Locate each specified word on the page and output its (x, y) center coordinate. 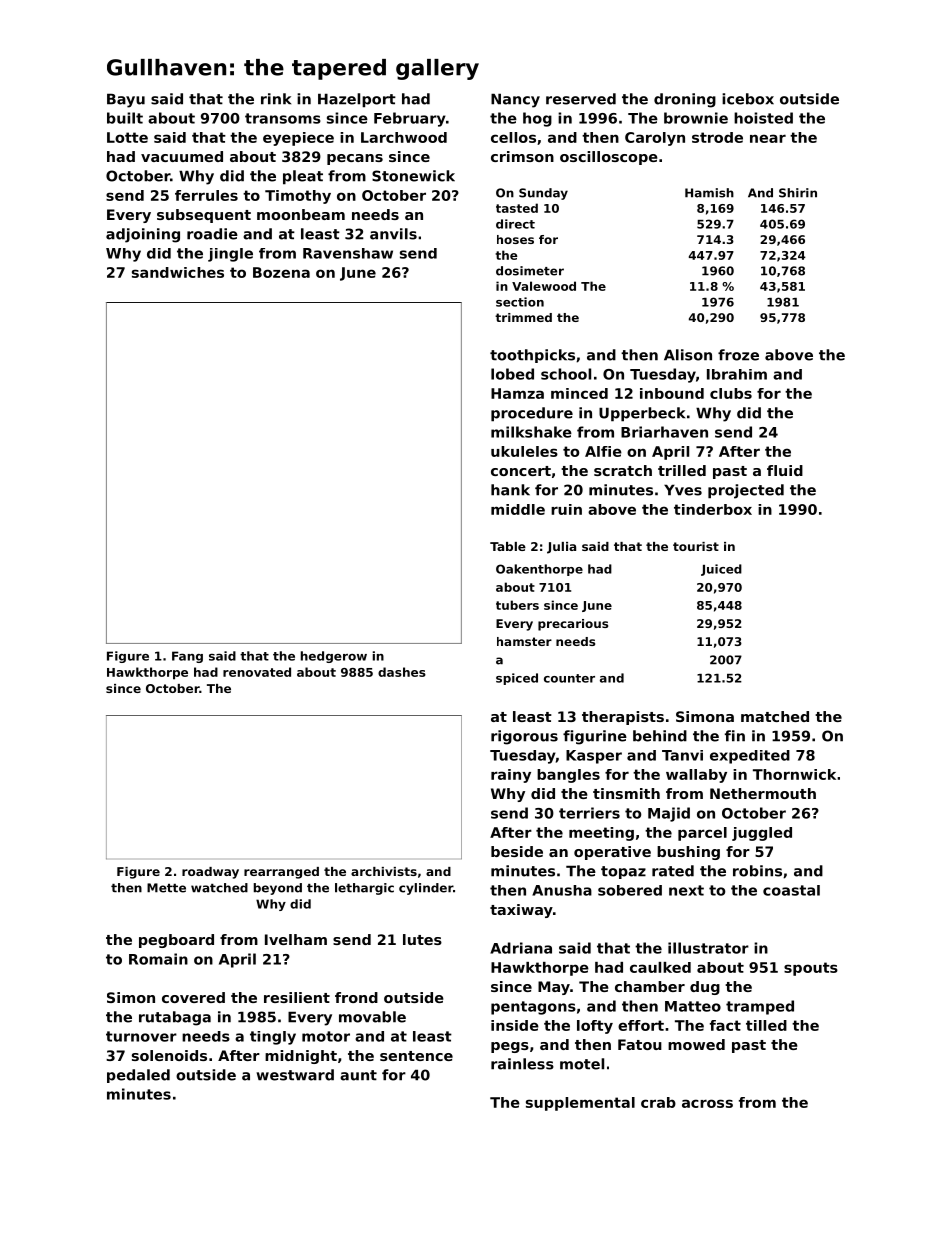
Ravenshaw (348, 253)
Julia (561, 548)
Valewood (544, 286)
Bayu (126, 100)
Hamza (517, 393)
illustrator (708, 948)
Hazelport (357, 100)
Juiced (721, 570)
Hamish (709, 193)
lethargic (364, 889)
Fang (187, 657)
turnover (141, 1036)
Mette (166, 888)
